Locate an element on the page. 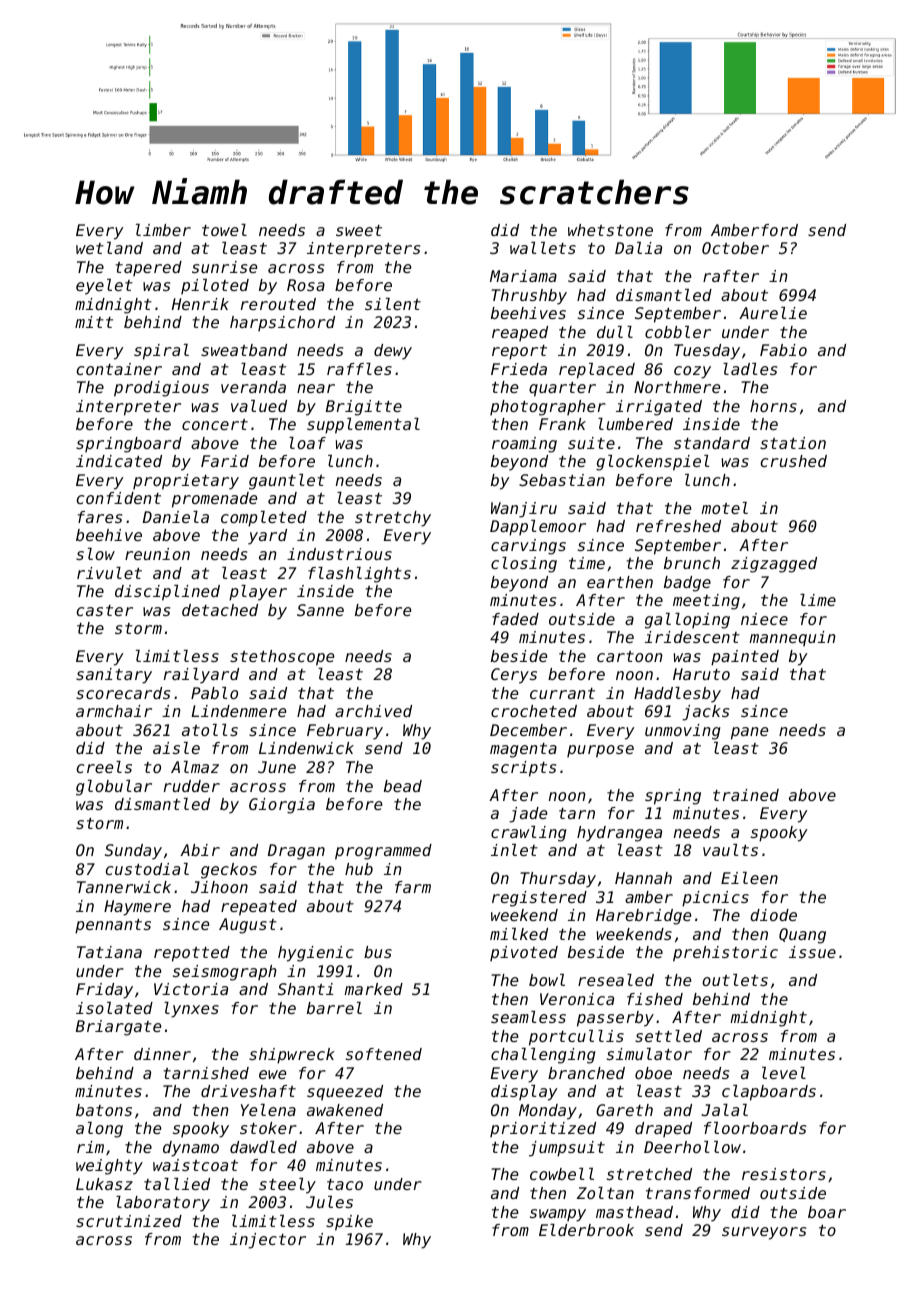  concert is located at coordinates (215, 424).
